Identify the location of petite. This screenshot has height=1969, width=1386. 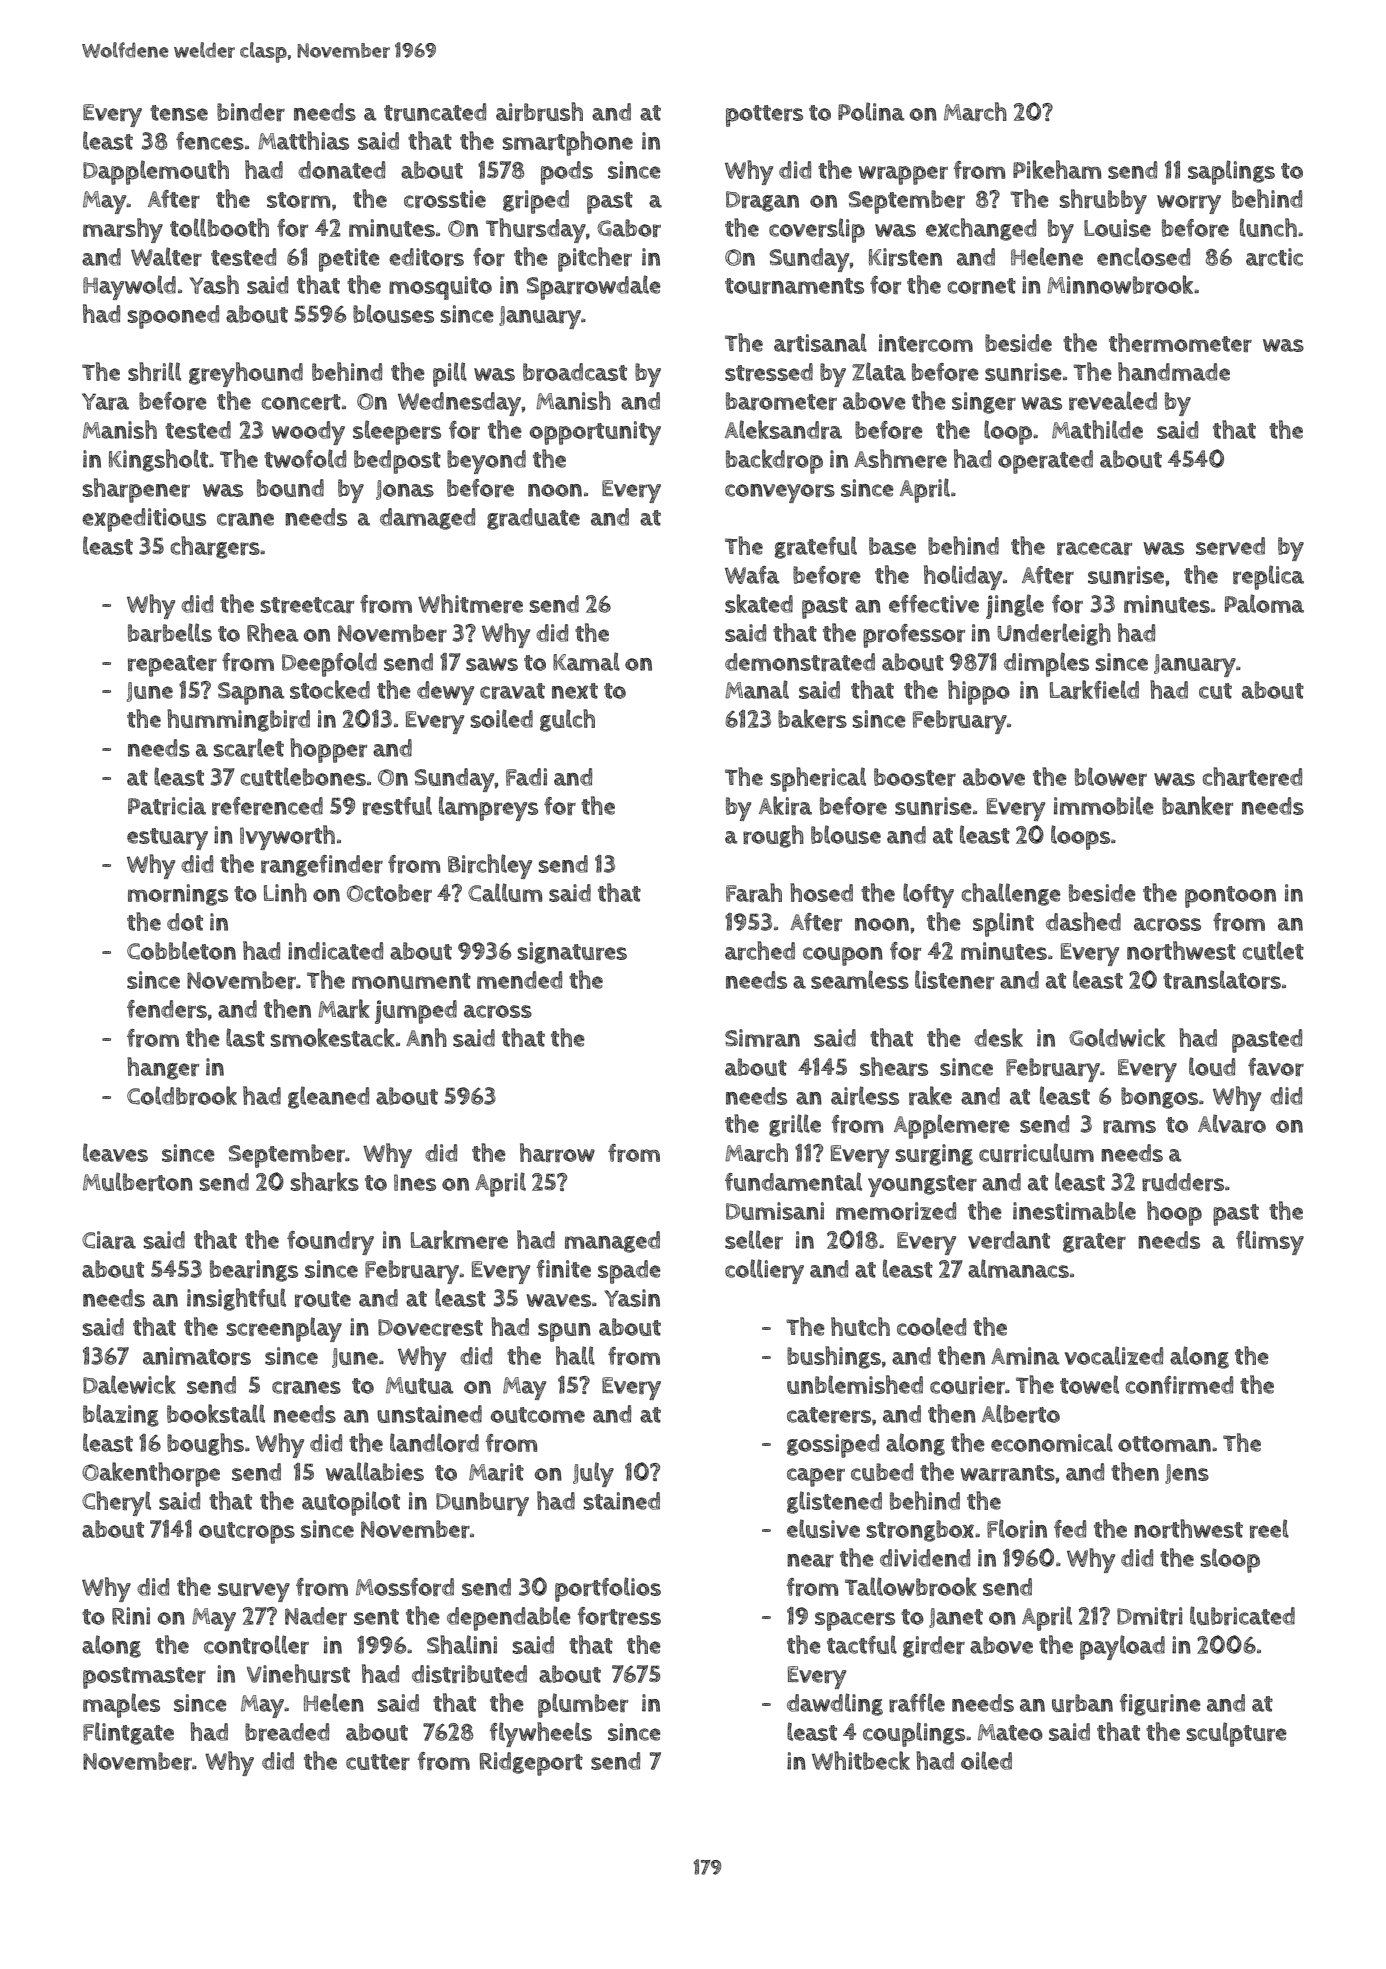
(349, 260).
